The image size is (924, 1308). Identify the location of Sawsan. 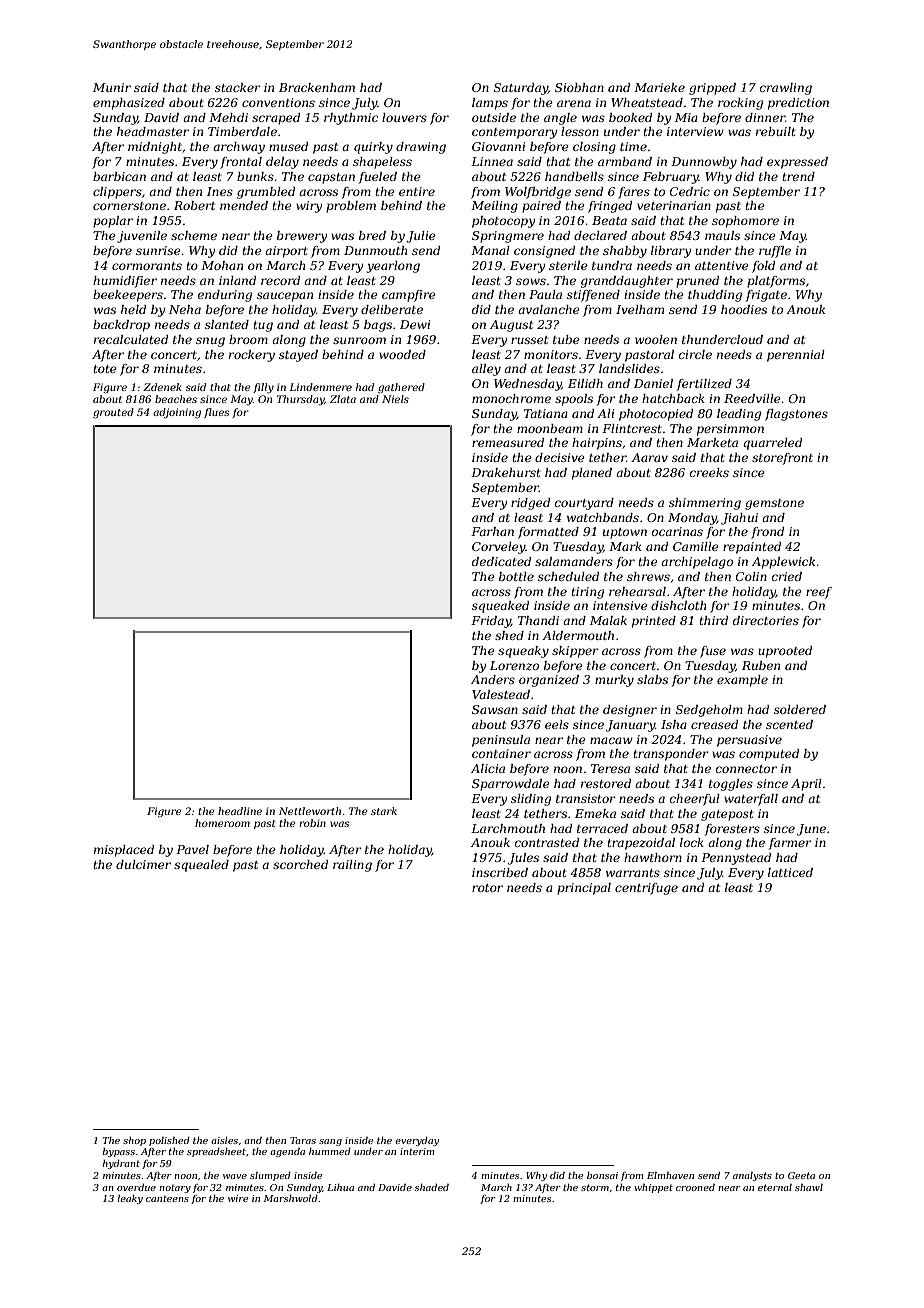
(495, 709).
